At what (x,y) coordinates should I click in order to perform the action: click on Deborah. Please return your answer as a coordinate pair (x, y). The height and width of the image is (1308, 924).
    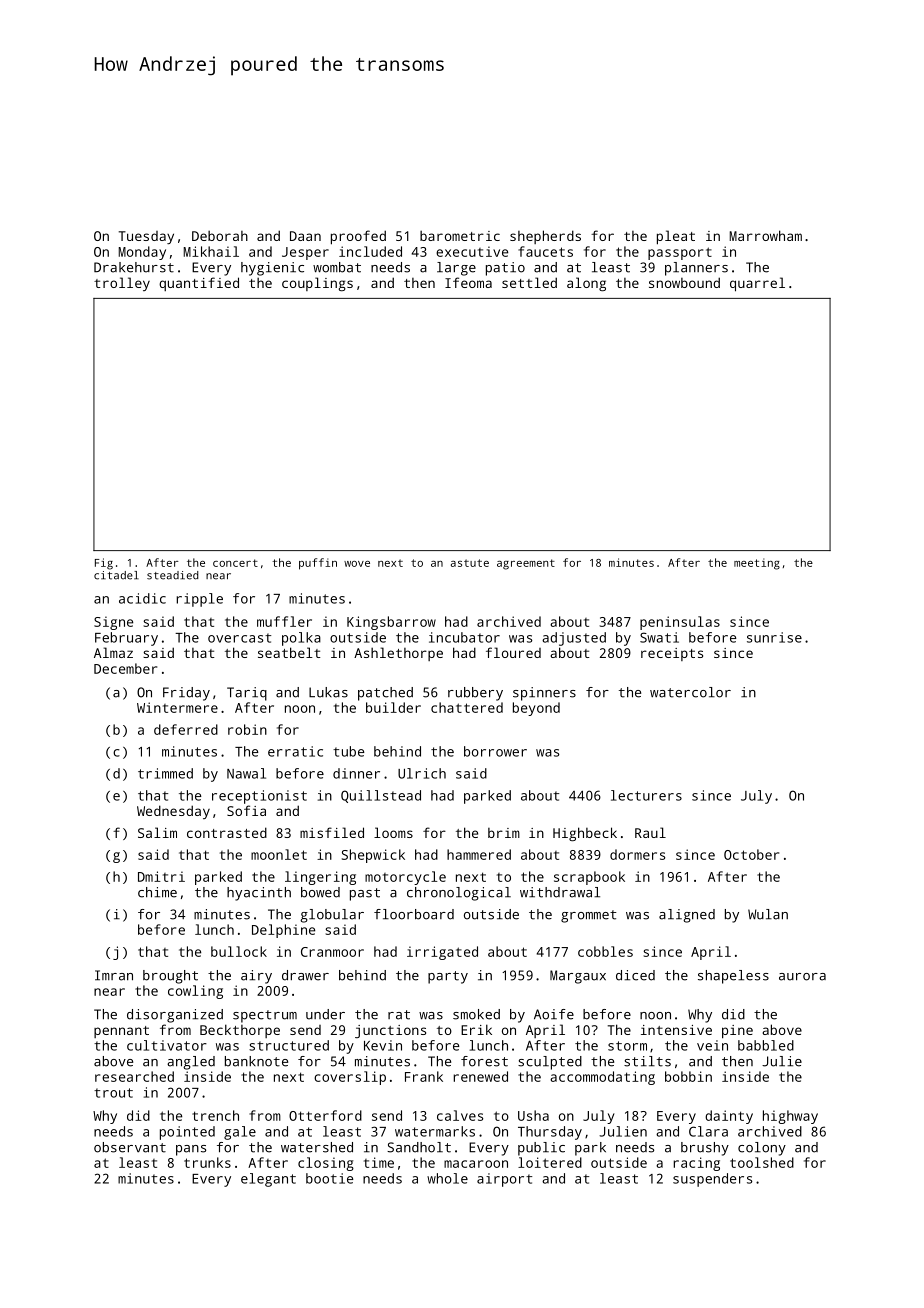
    Looking at the image, I should click on (220, 236).
